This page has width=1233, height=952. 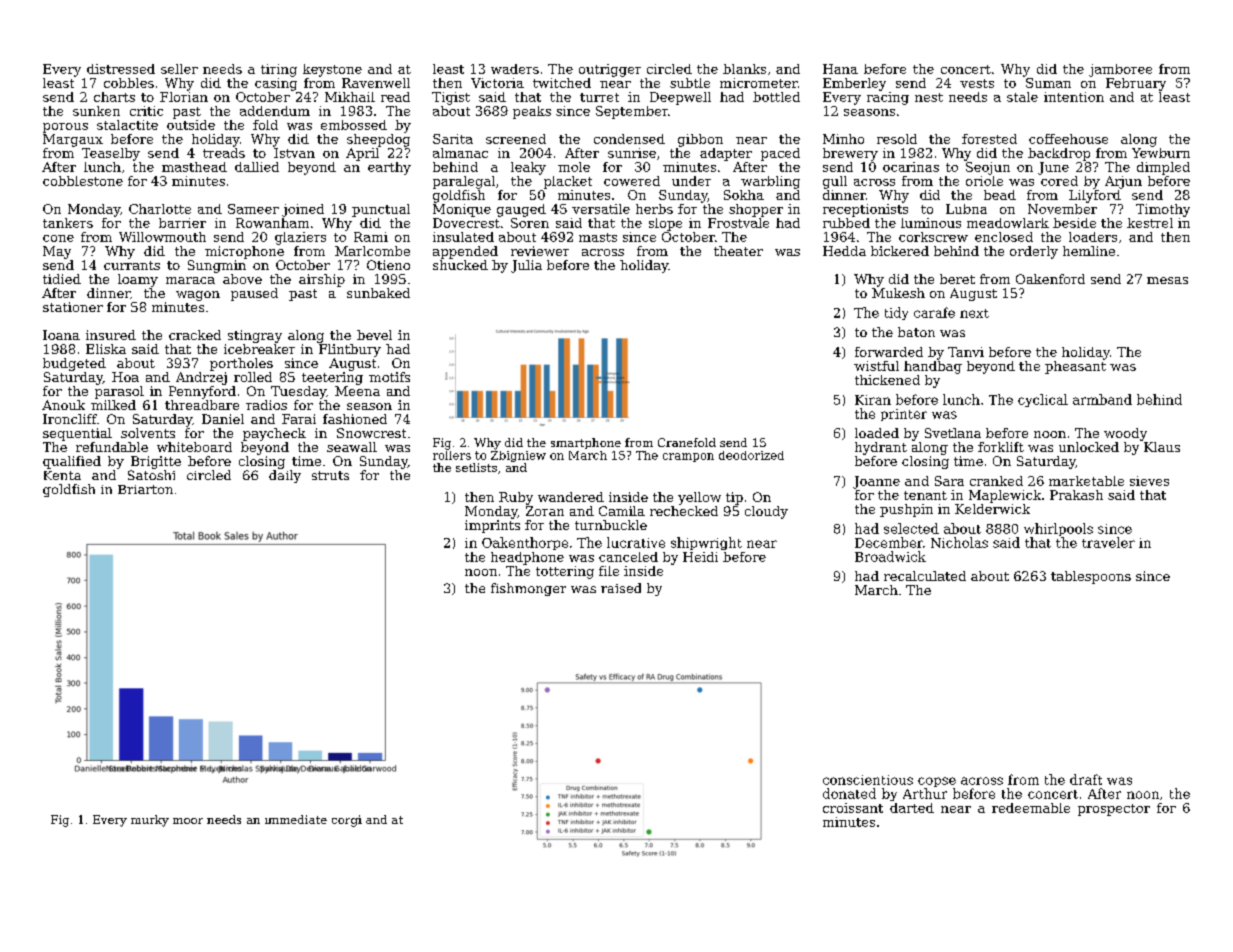 What do you see at coordinates (738, 223) in the page?
I see `Frostvale` at bounding box center [738, 223].
